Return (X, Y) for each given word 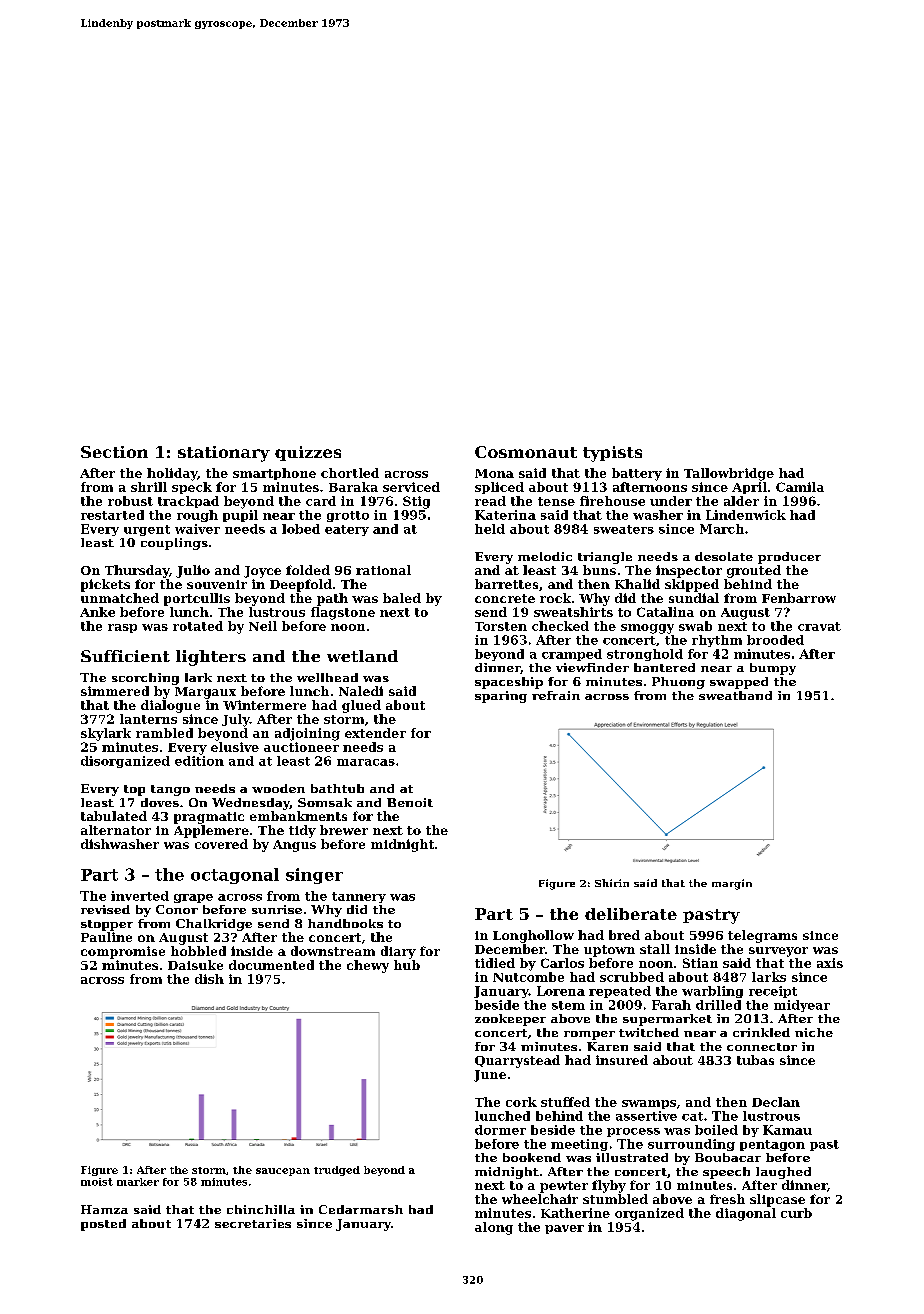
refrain (556, 695)
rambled (164, 733)
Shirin (612, 883)
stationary (224, 454)
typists (612, 454)
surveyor (778, 952)
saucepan (283, 1172)
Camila (800, 487)
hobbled (198, 951)
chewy (368, 966)
